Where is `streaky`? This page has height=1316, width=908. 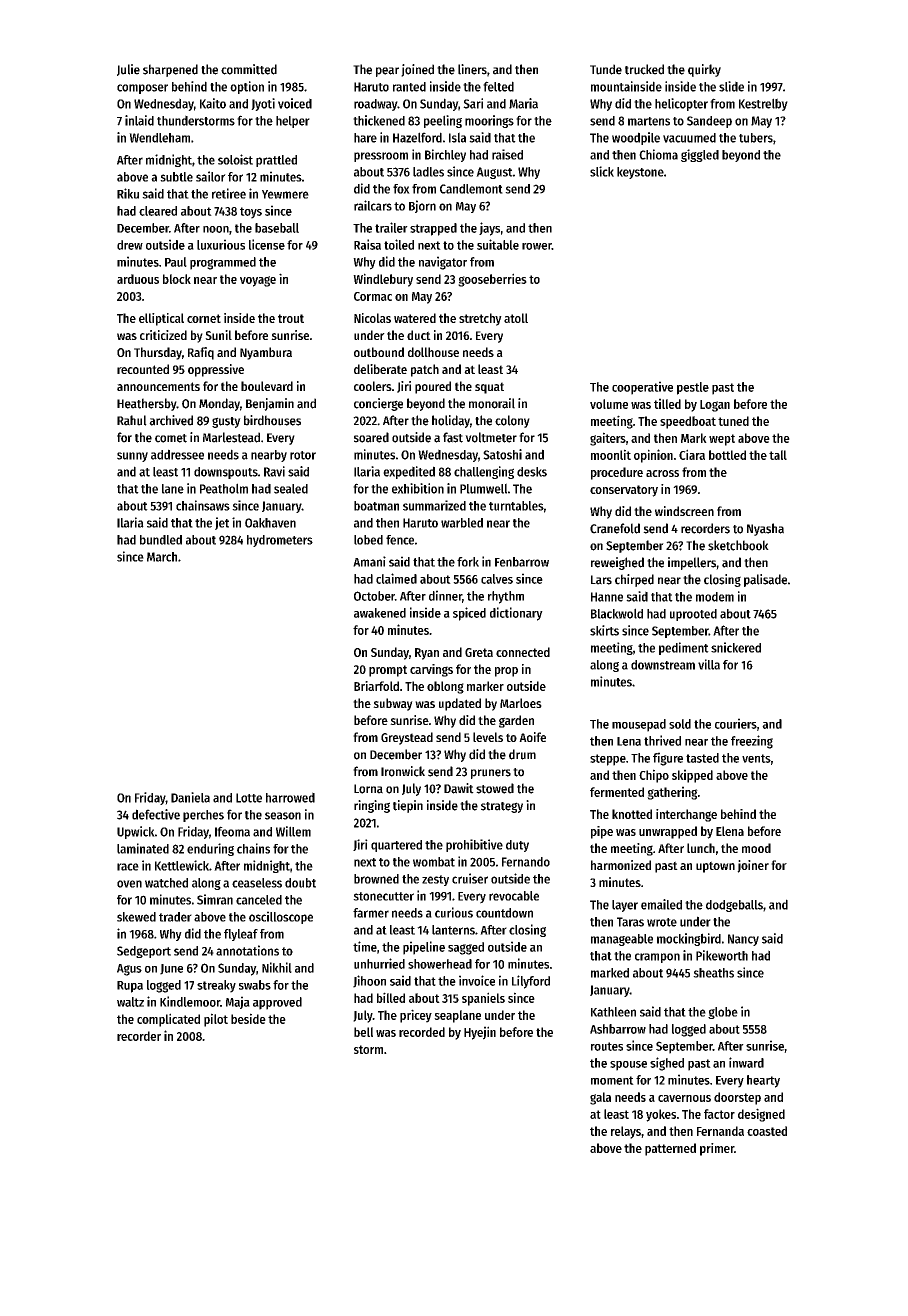
streaky is located at coordinates (216, 986).
